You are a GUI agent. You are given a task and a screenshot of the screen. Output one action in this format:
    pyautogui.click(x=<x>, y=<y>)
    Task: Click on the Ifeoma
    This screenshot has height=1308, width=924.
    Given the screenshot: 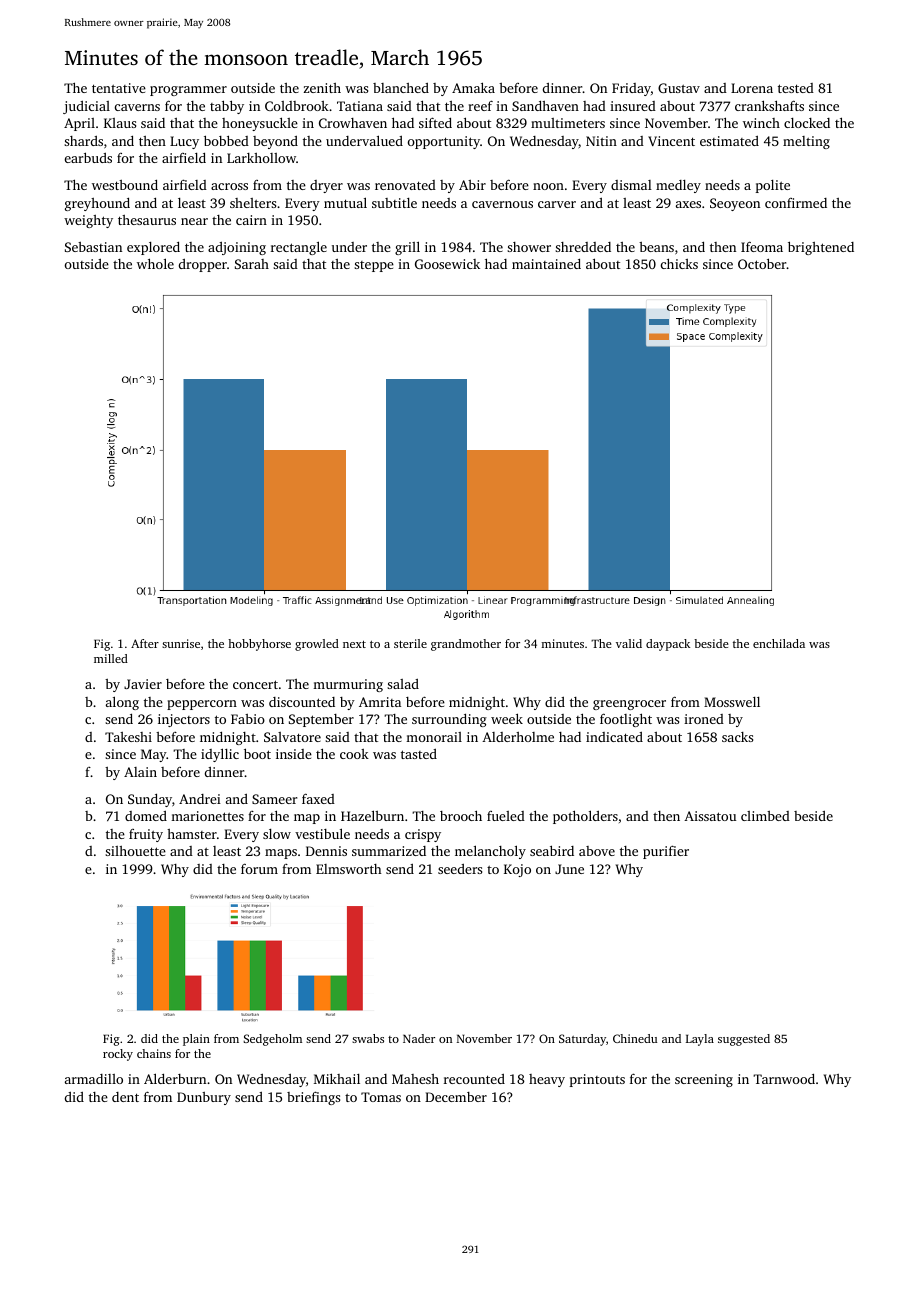 What is the action you would take?
    pyautogui.click(x=762, y=246)
